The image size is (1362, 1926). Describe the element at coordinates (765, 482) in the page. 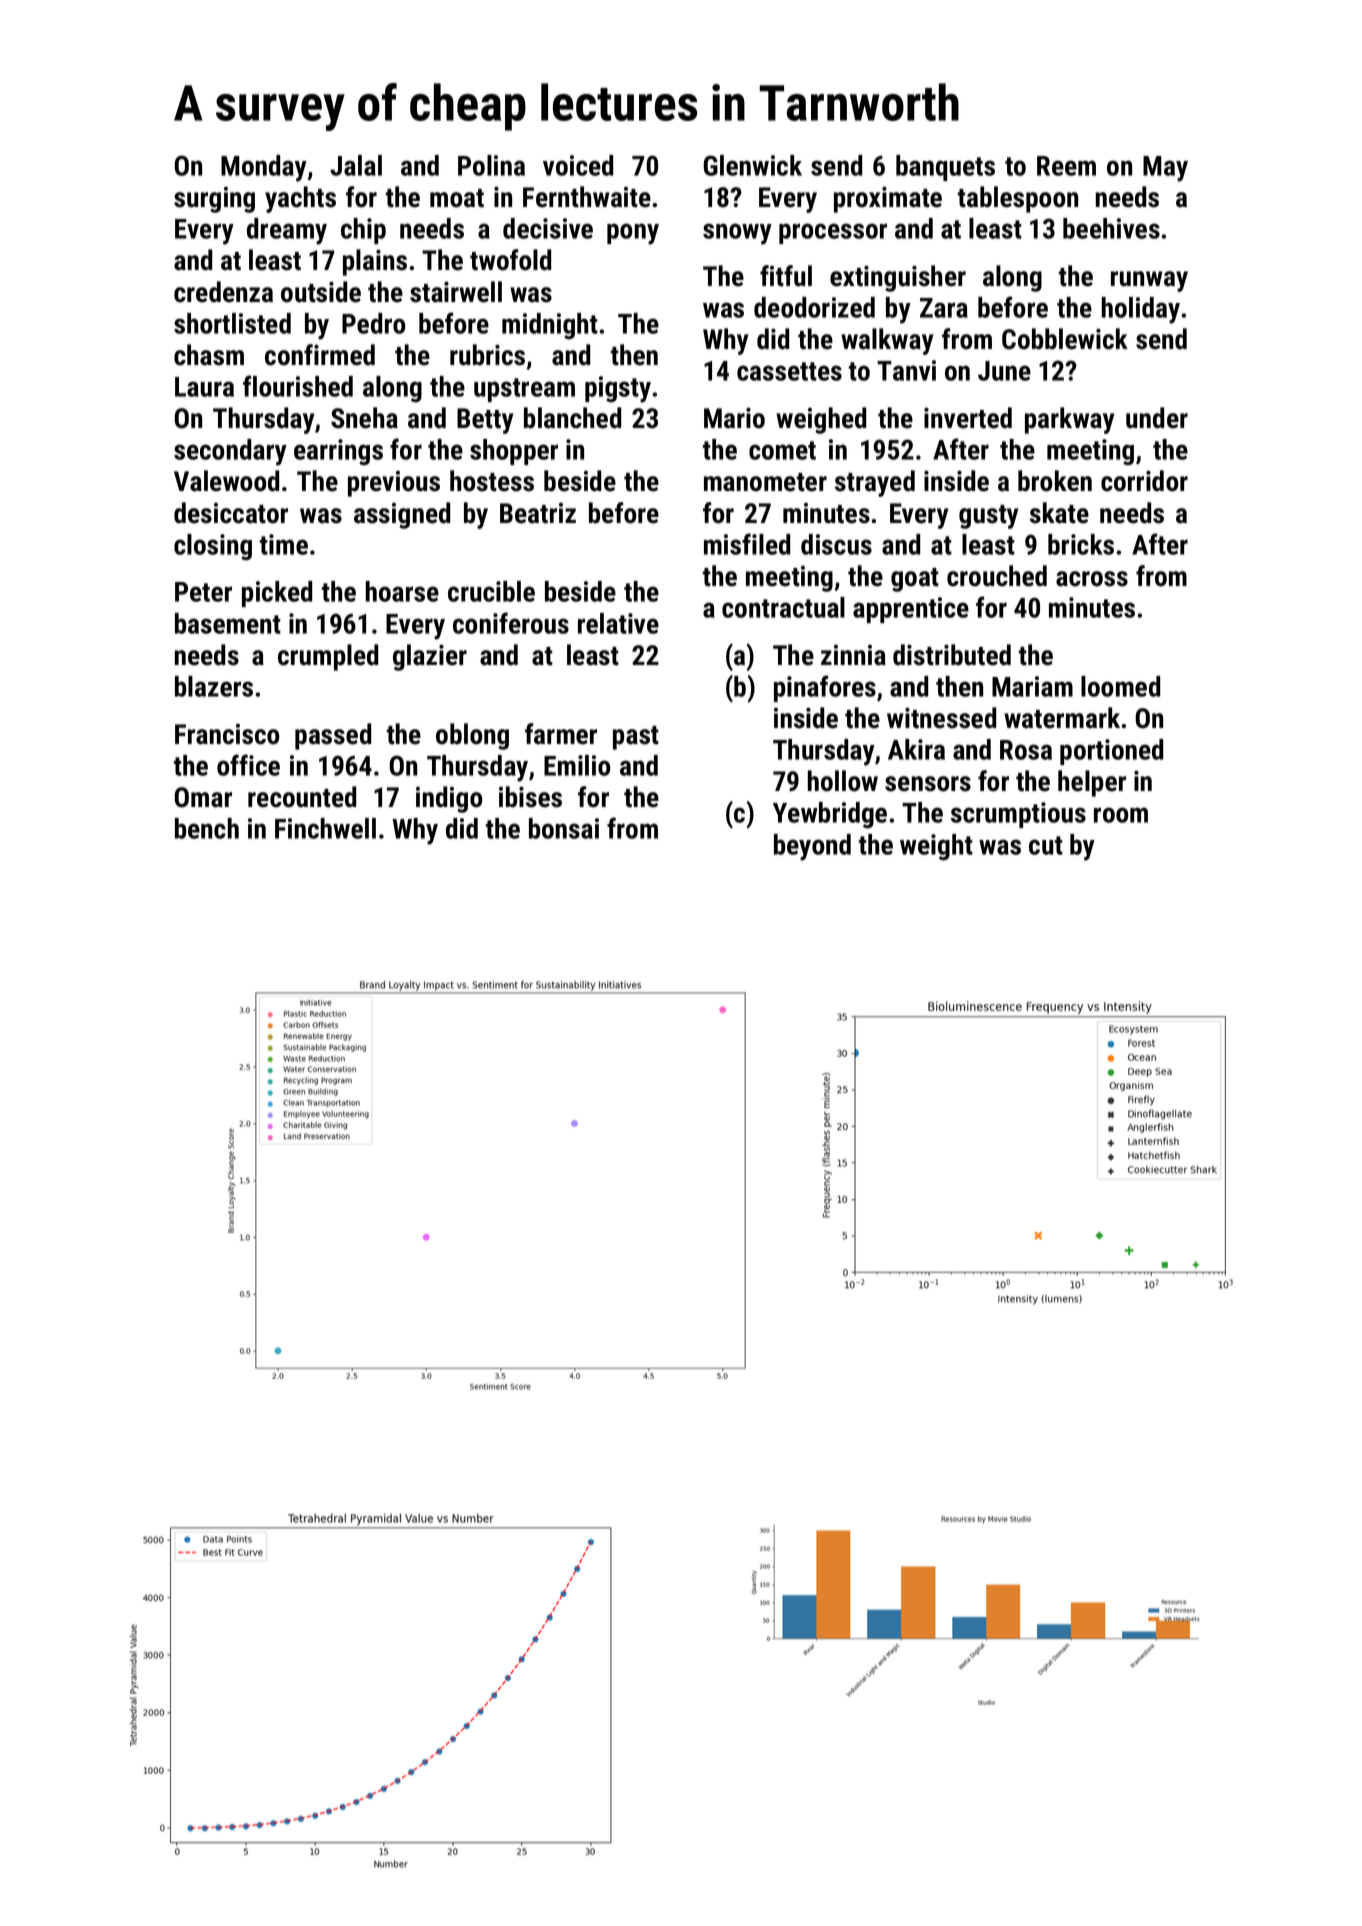

I see `manometer` at that location.
